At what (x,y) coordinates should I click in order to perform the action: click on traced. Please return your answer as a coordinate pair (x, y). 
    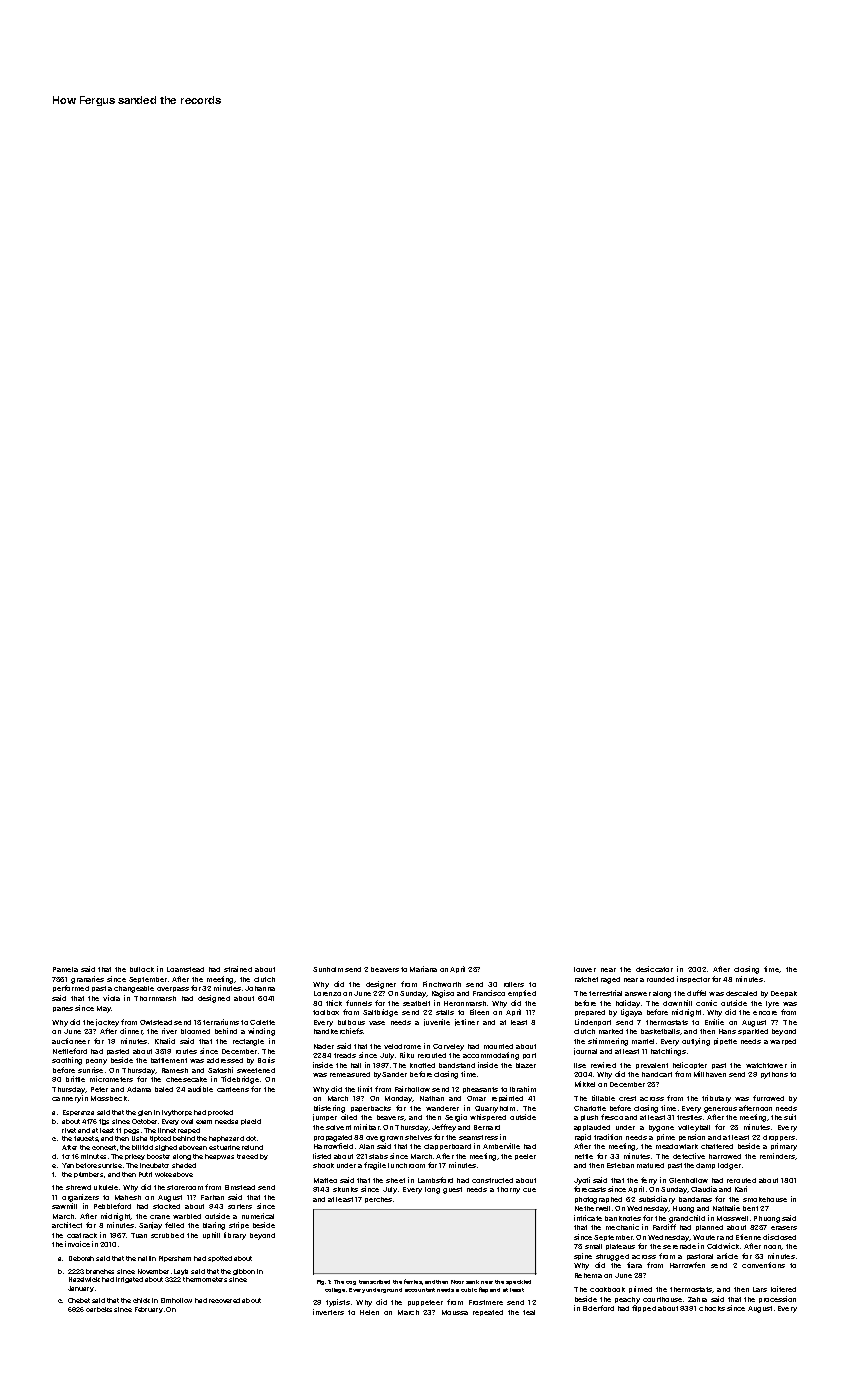
    Looking at the image, I should click on (247, 1156).
